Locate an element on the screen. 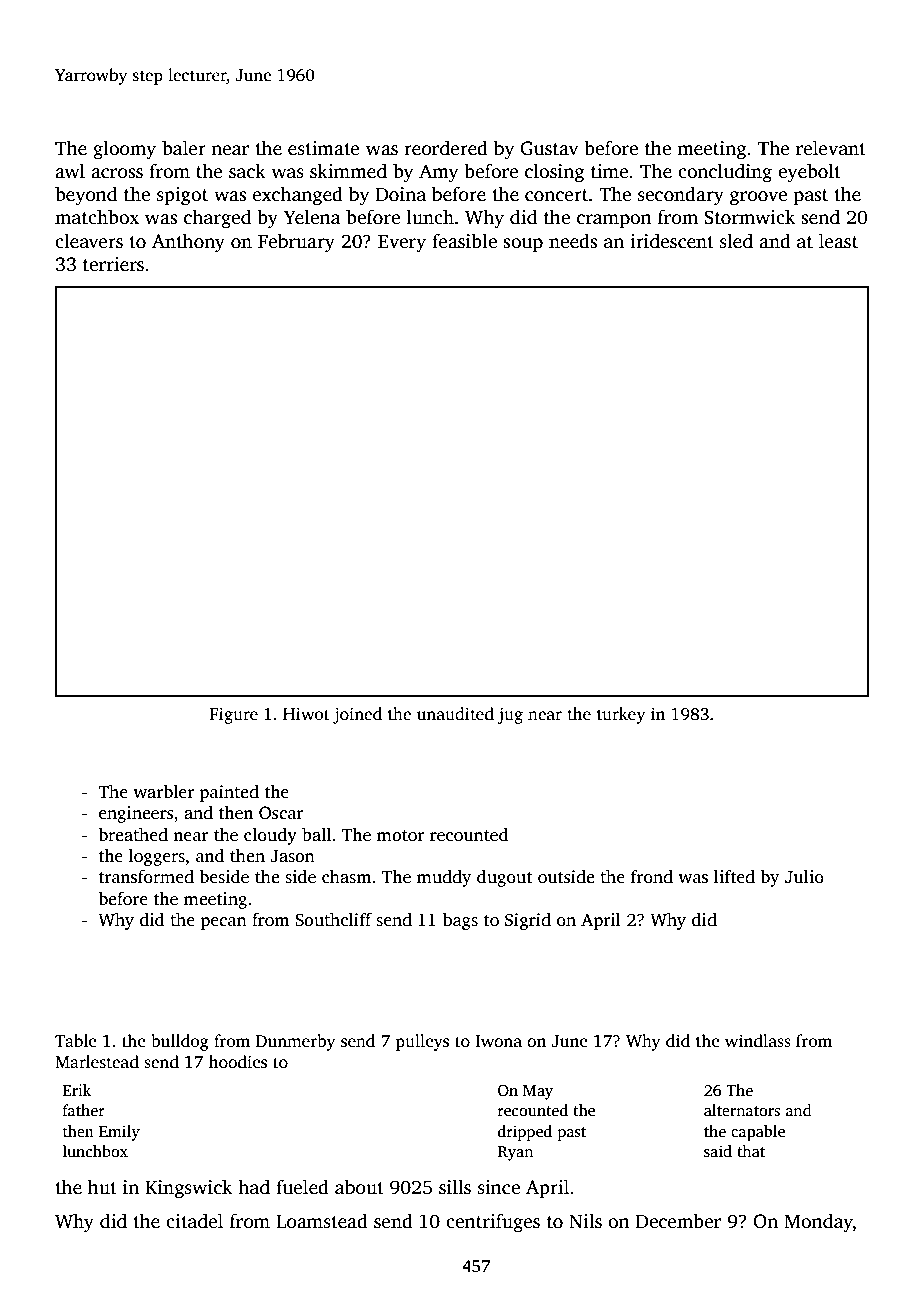 Image resolution: width=924 pixels, height=1314 pixels. relevant is located at coordinates (831, 148).
